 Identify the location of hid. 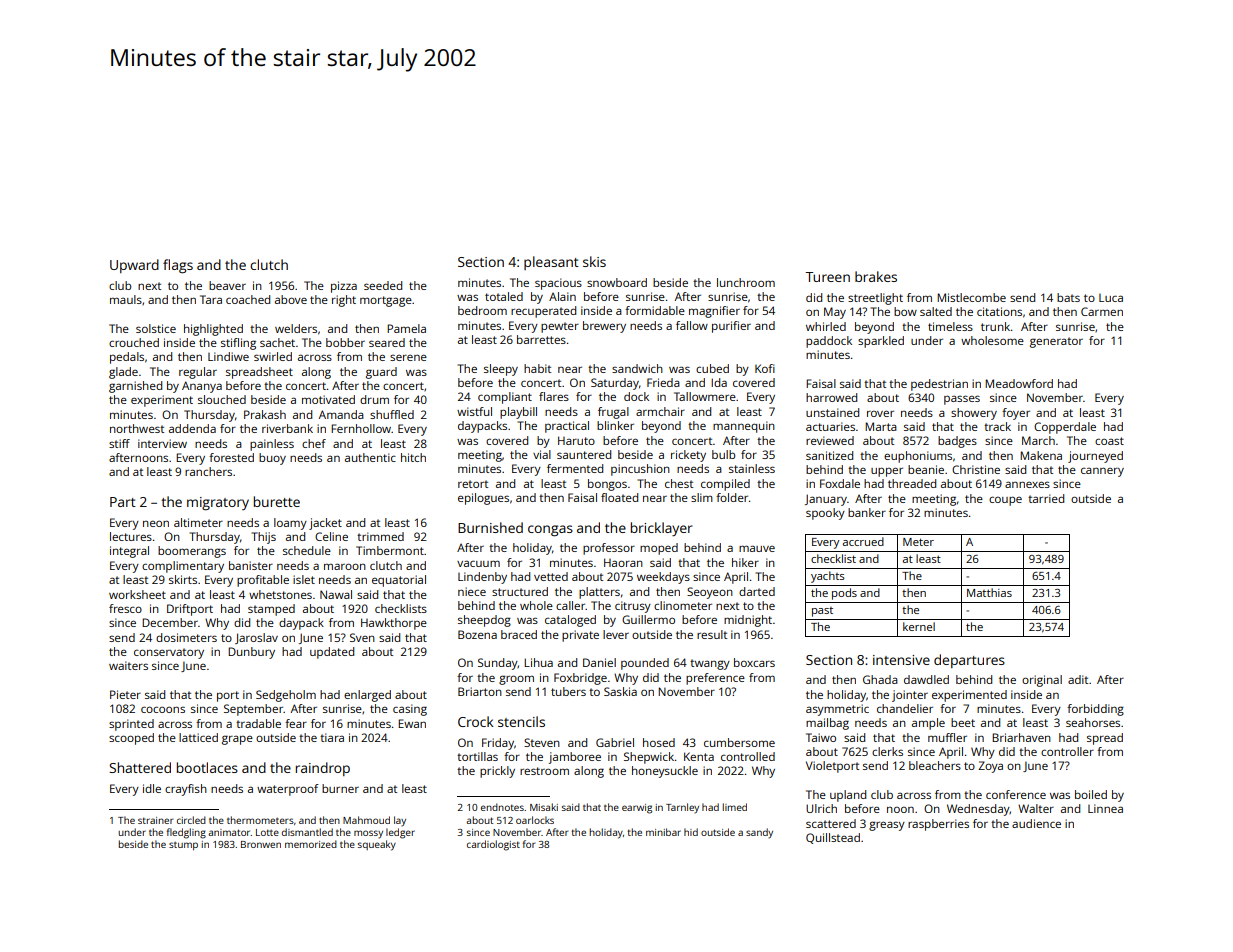
(691, 832).
